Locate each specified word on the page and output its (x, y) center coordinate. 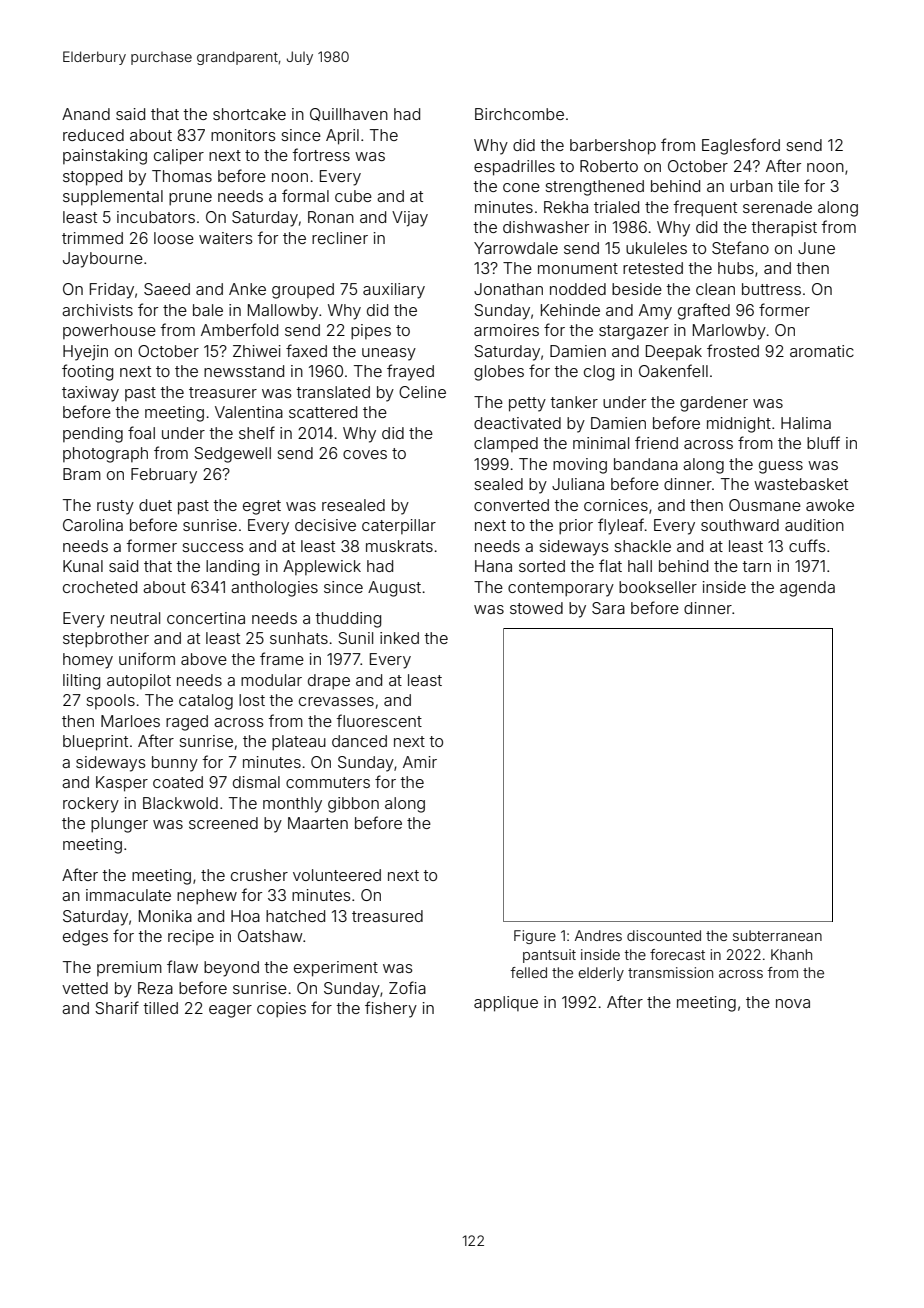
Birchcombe (519, 114)
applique (506, 1004)
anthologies (274, 589)
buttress (771, 289)
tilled (160, 1008)
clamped (506, 444)
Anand (86, 114)
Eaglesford (741, 146)
